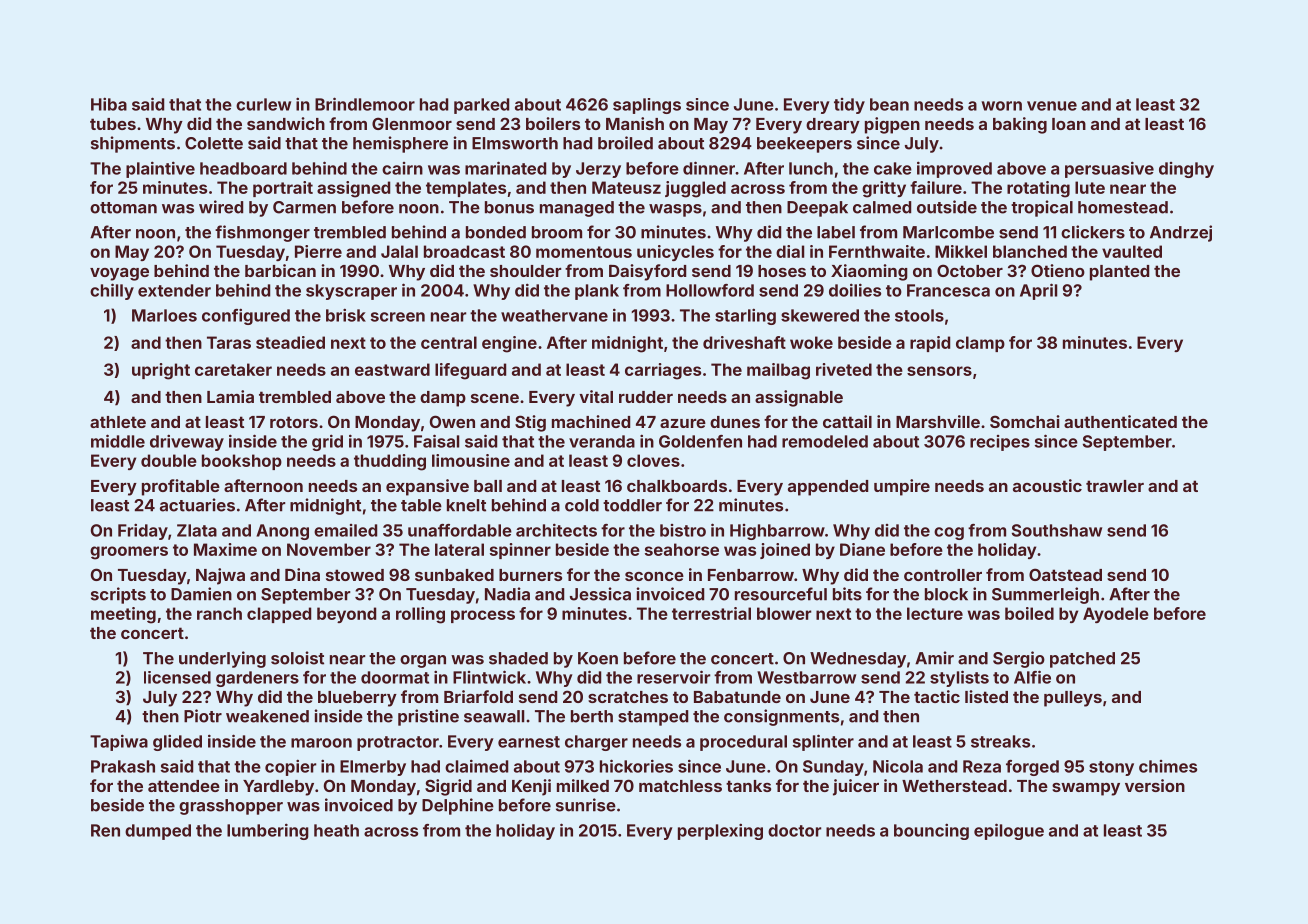 The height and width of the screenshot is (924, 1308). I want to click on patched, so click(1082, 660).
